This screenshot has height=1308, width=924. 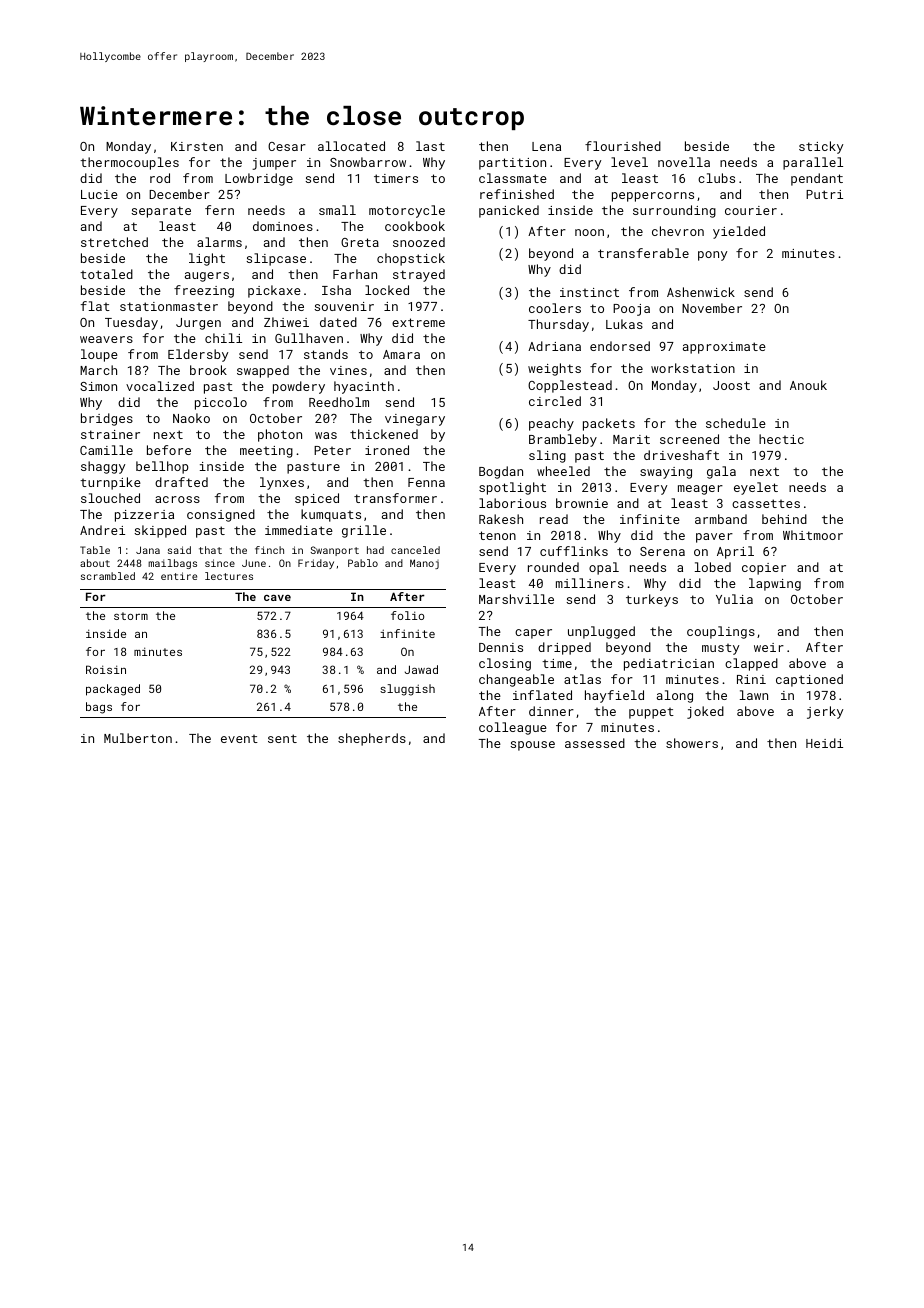 What do you see at coordinates (129, 163) in the screenshot?
I see `thermocouples` at bounding box center [129, 163].
